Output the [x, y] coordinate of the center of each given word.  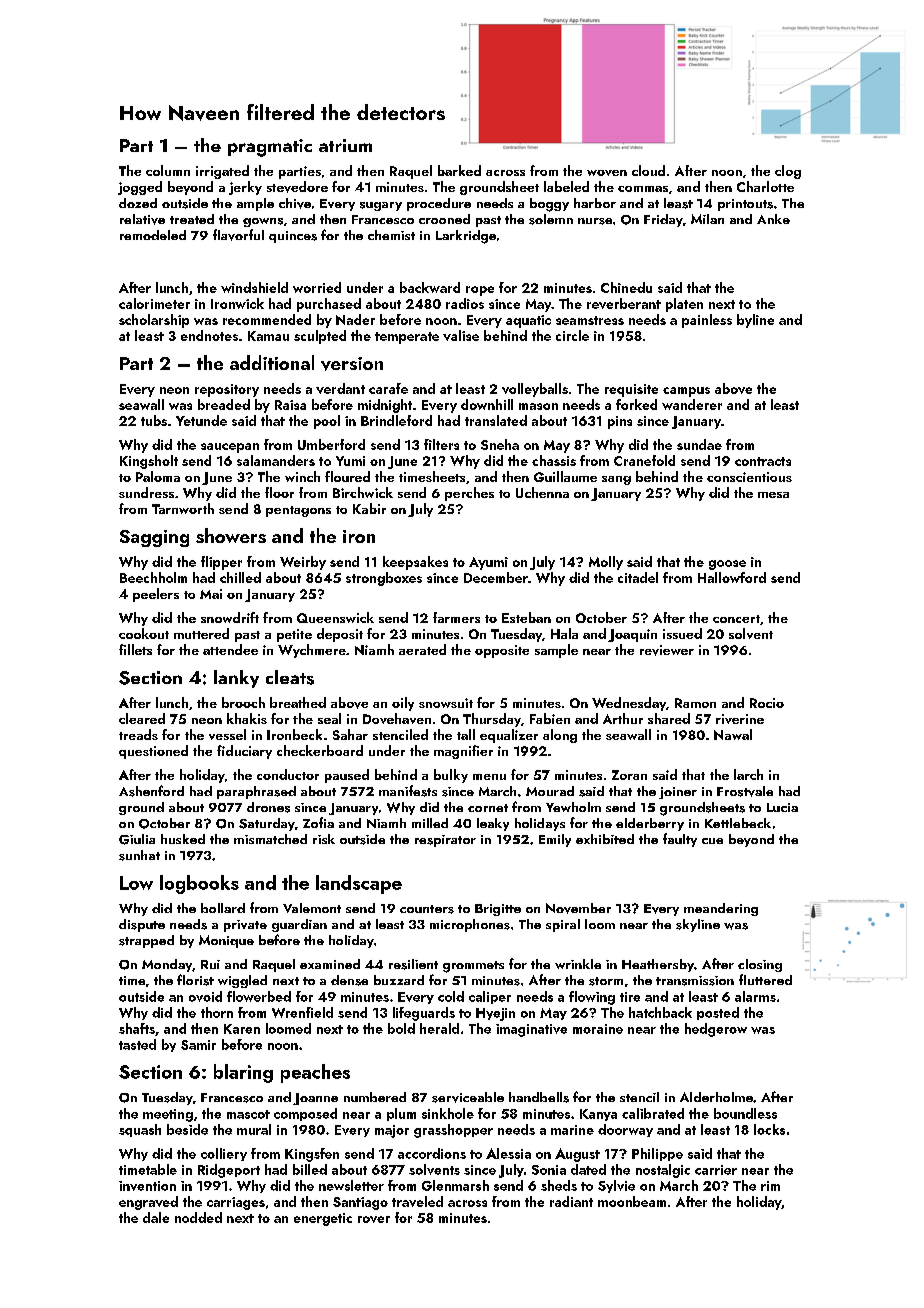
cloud [648, 170]
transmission [695, 981]
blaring [243, 1073]
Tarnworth [183, 508]
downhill [487, 404]
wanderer [692, 404]
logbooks [199, 884]
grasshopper [453, 1131]
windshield [254, 287]
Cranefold [644, 460]
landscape [359, 884]
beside [187, 1129]
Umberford [331, 444]
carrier [716, 1170]
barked [459, 170]
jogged [140, 188]
